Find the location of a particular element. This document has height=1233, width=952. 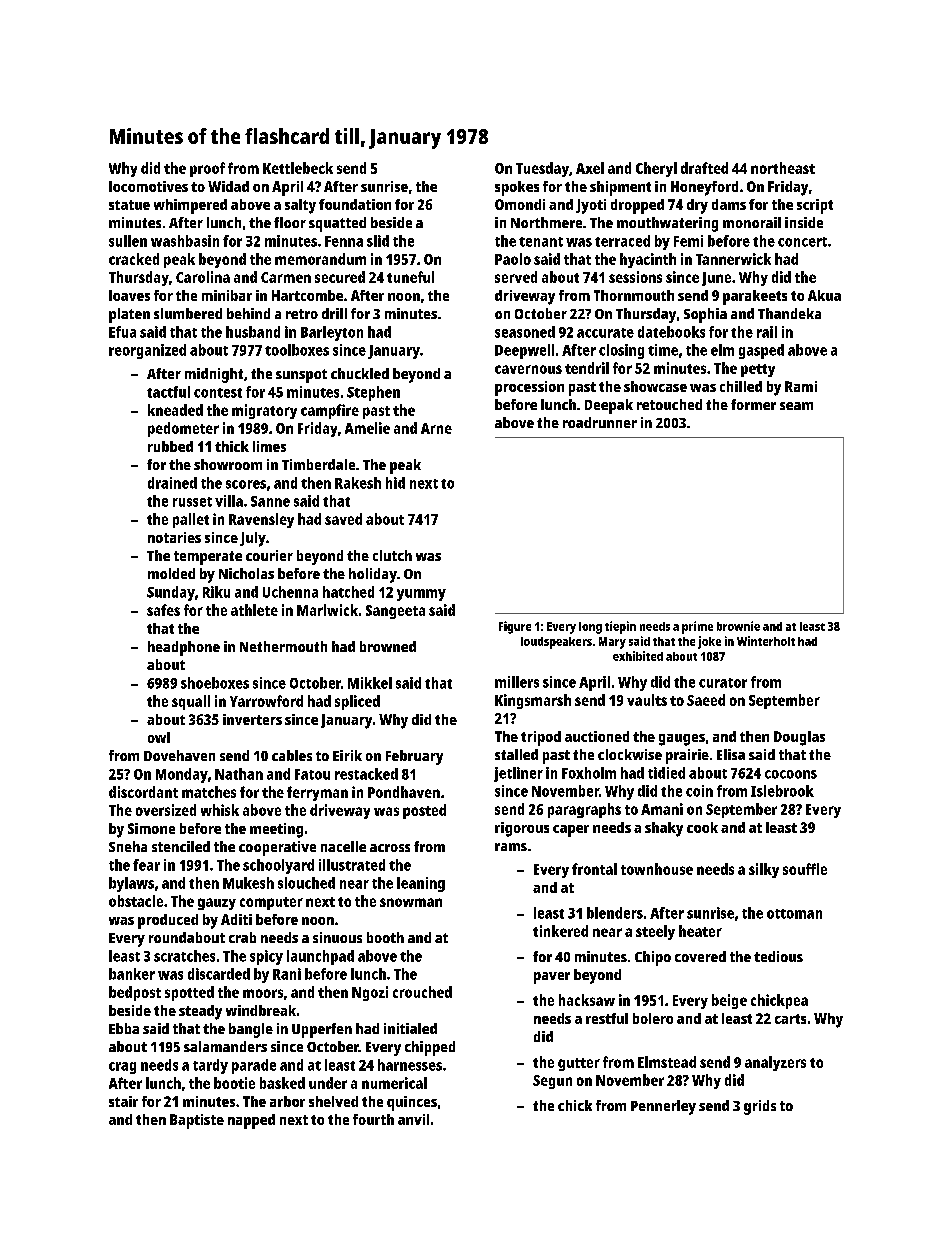

foundation is located at coordinates (355, 204).
